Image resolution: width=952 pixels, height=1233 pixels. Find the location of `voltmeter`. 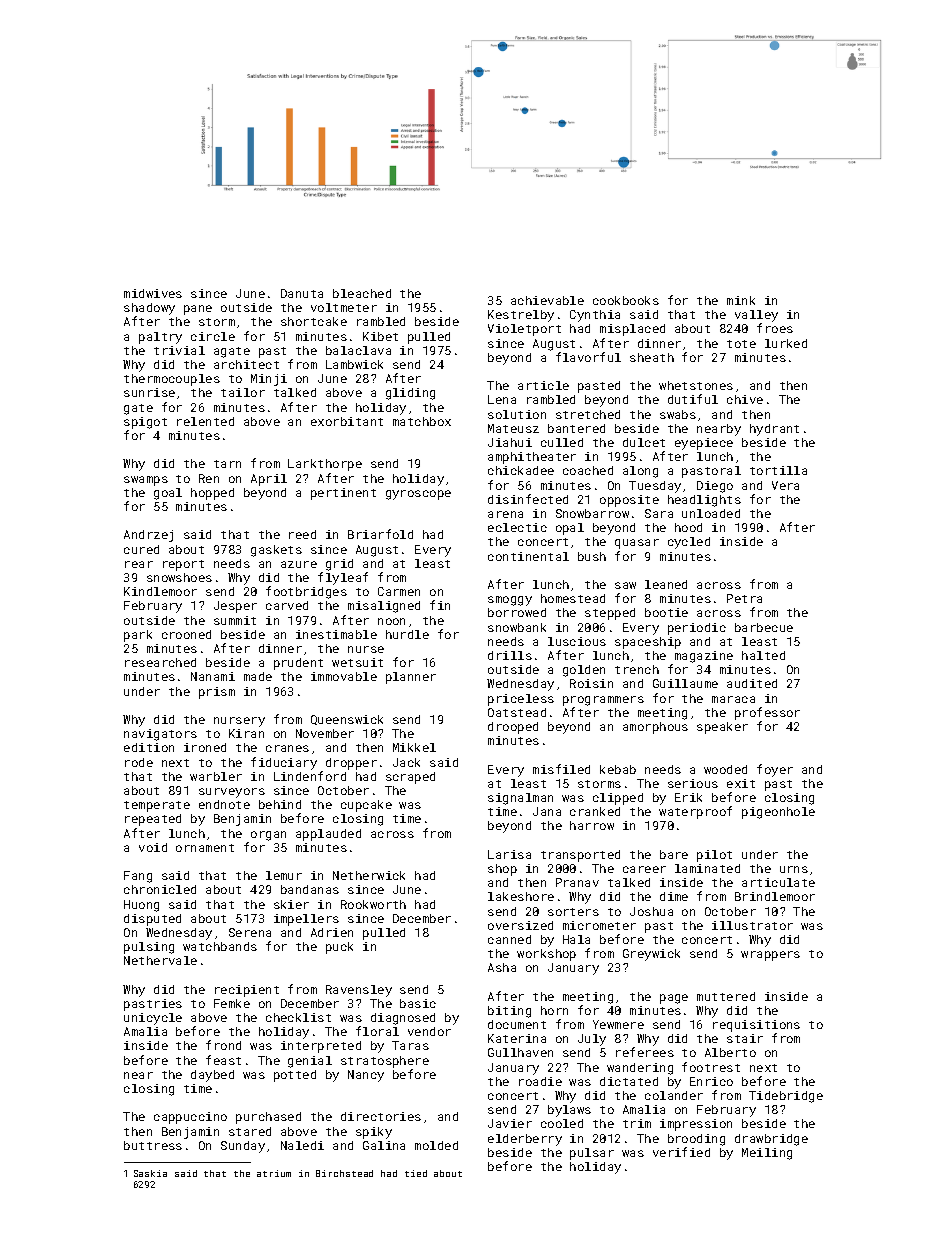

voltmeter is located at coordinates (344, 307).
